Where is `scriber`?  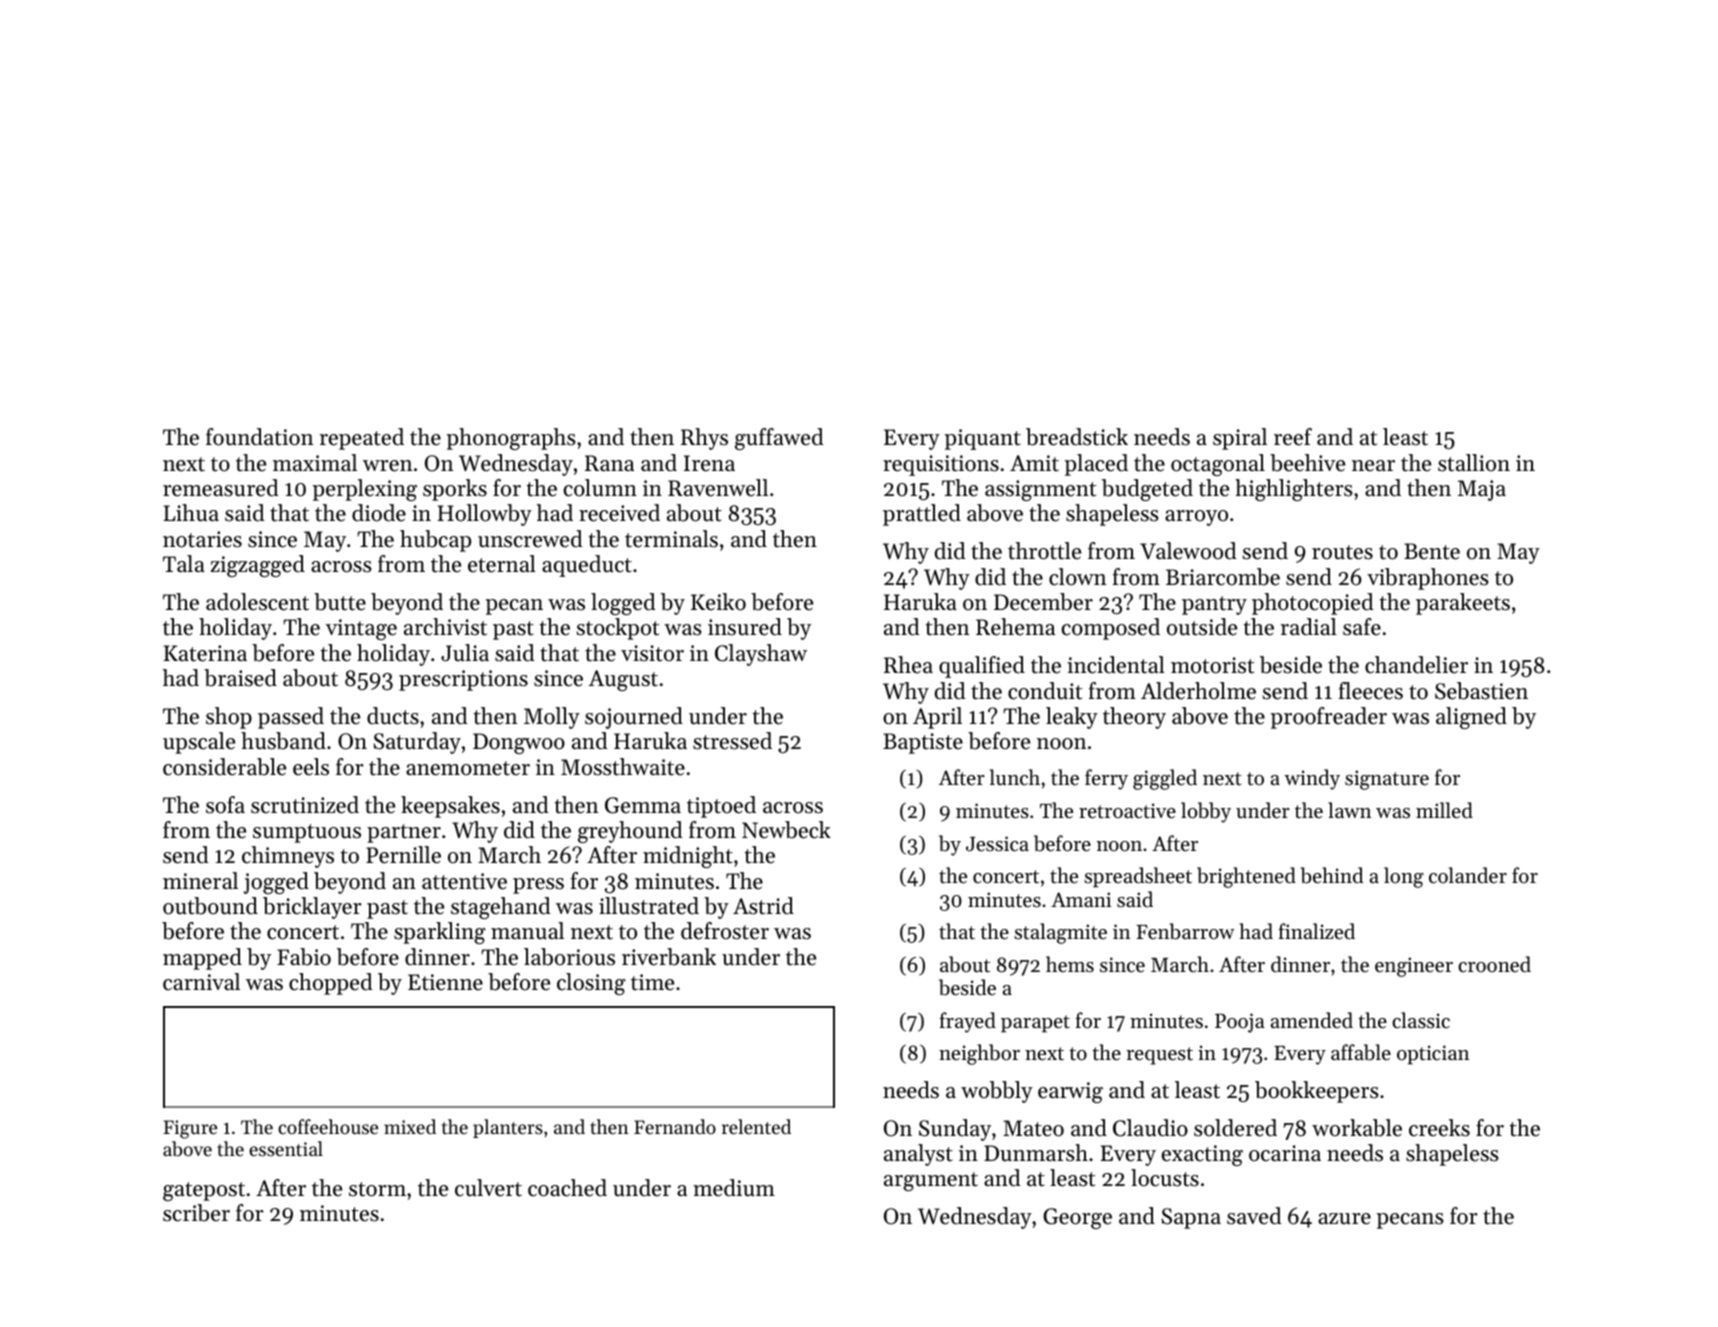
scriber is located at coordinates (196, 1213).
